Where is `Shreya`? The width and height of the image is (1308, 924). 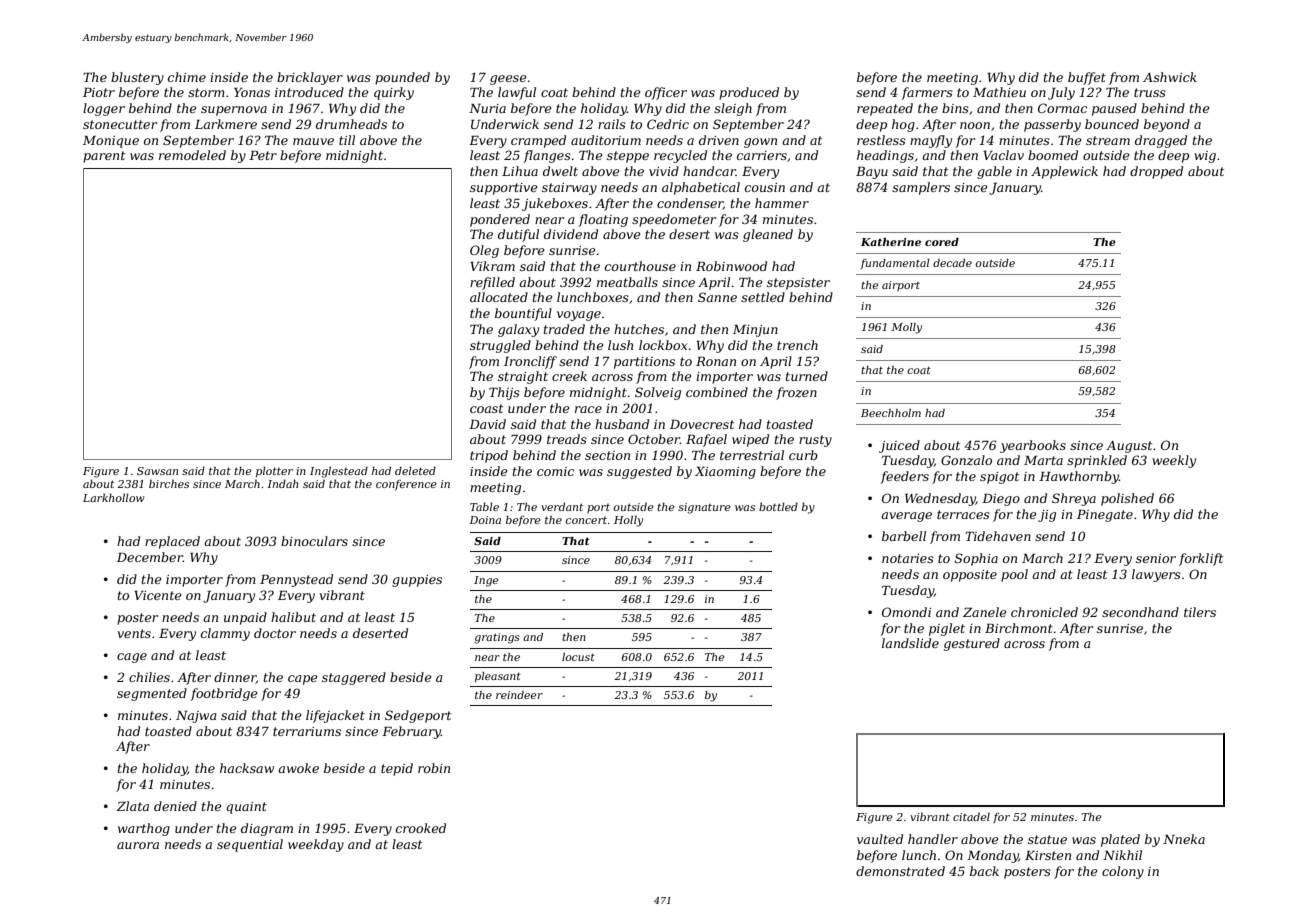
Shreya is located at coordinates (1074, 499).
